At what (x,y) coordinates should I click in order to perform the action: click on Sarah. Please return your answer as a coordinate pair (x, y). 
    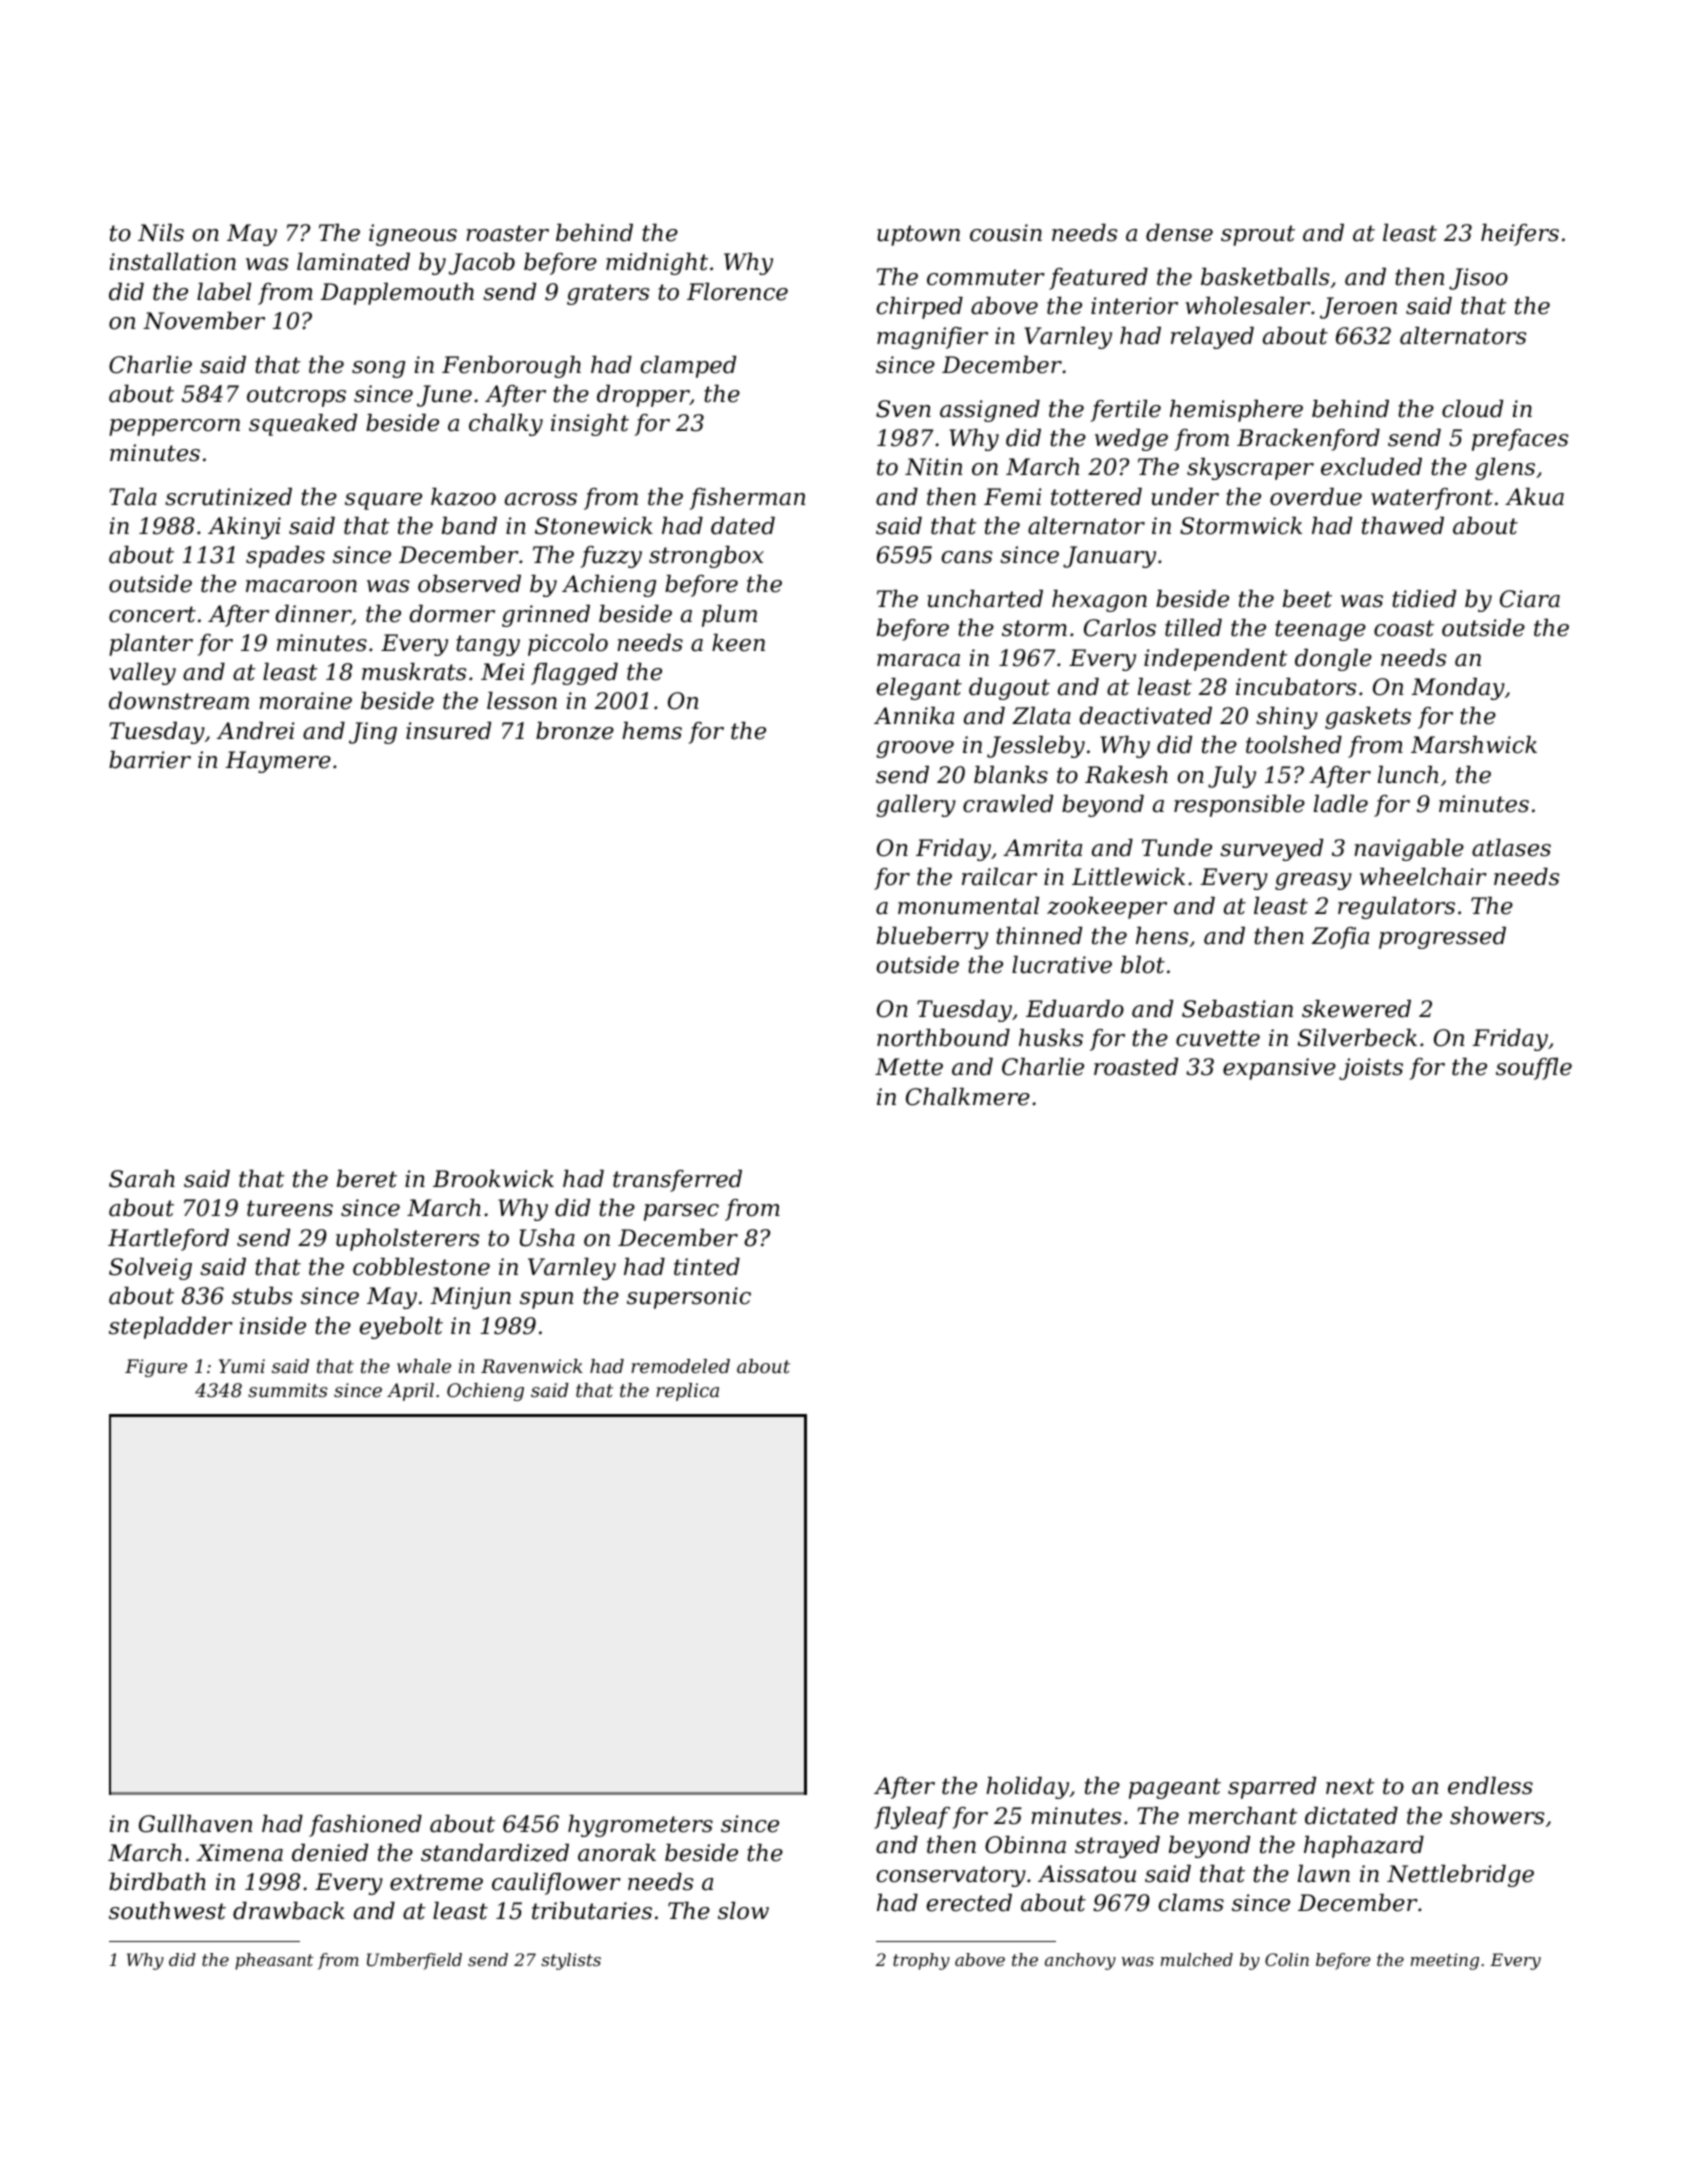
    Looking at the image, I should click on (142, 1179).
